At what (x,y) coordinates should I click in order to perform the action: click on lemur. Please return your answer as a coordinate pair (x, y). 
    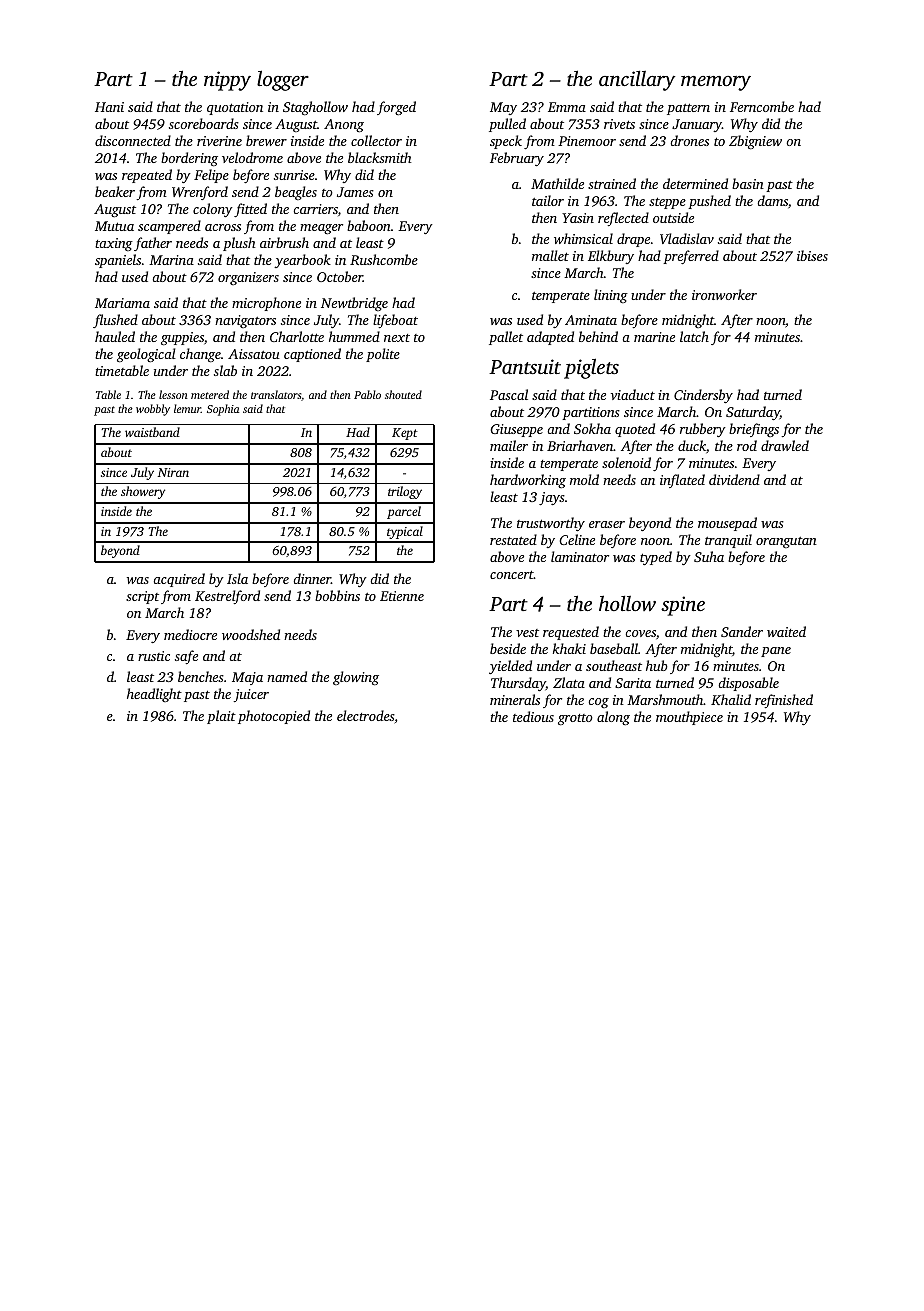
    Looking at the image, I should click on (187, 408).
